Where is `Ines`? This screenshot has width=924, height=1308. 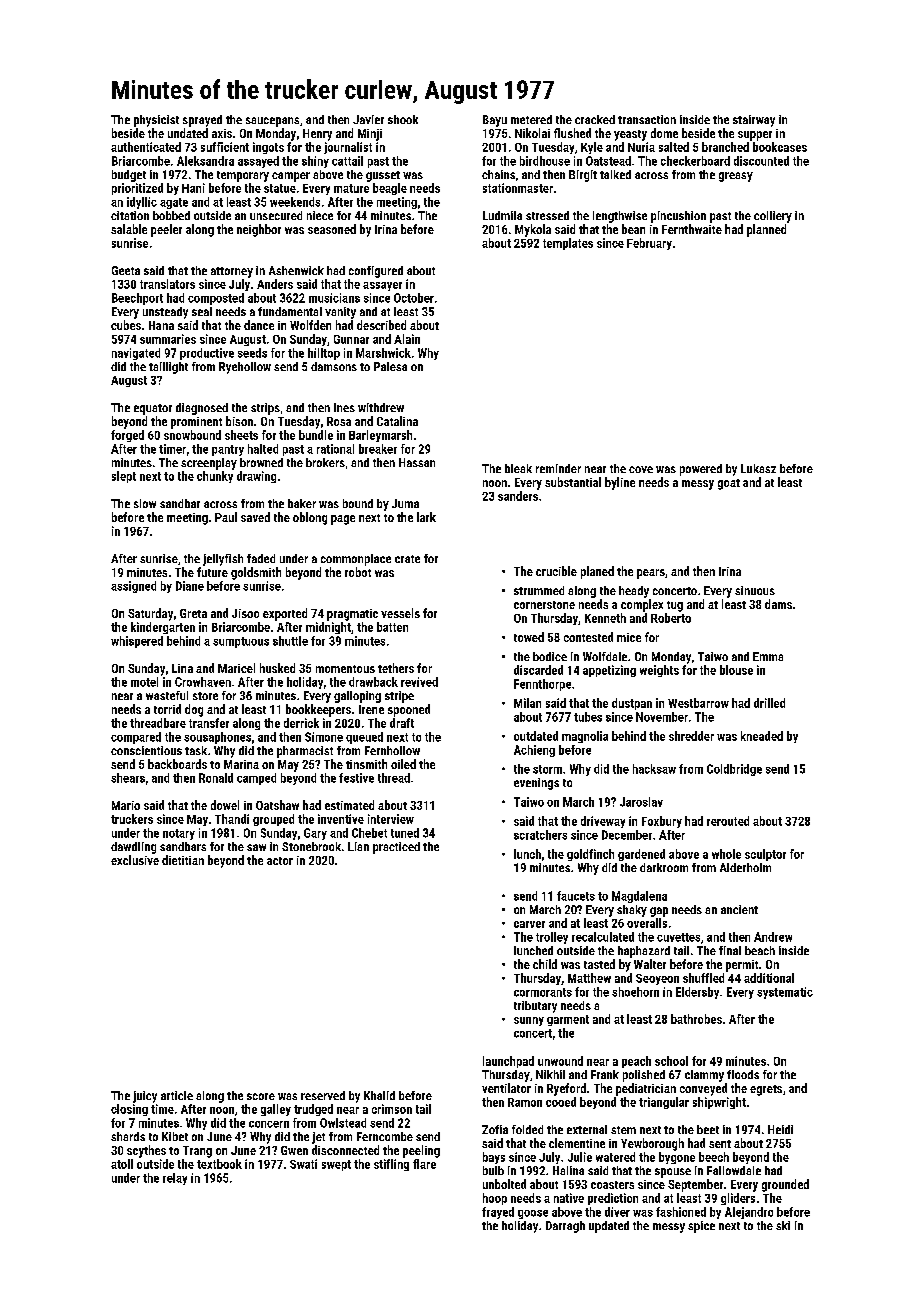
Ines is located at coordinates (344, 407).
